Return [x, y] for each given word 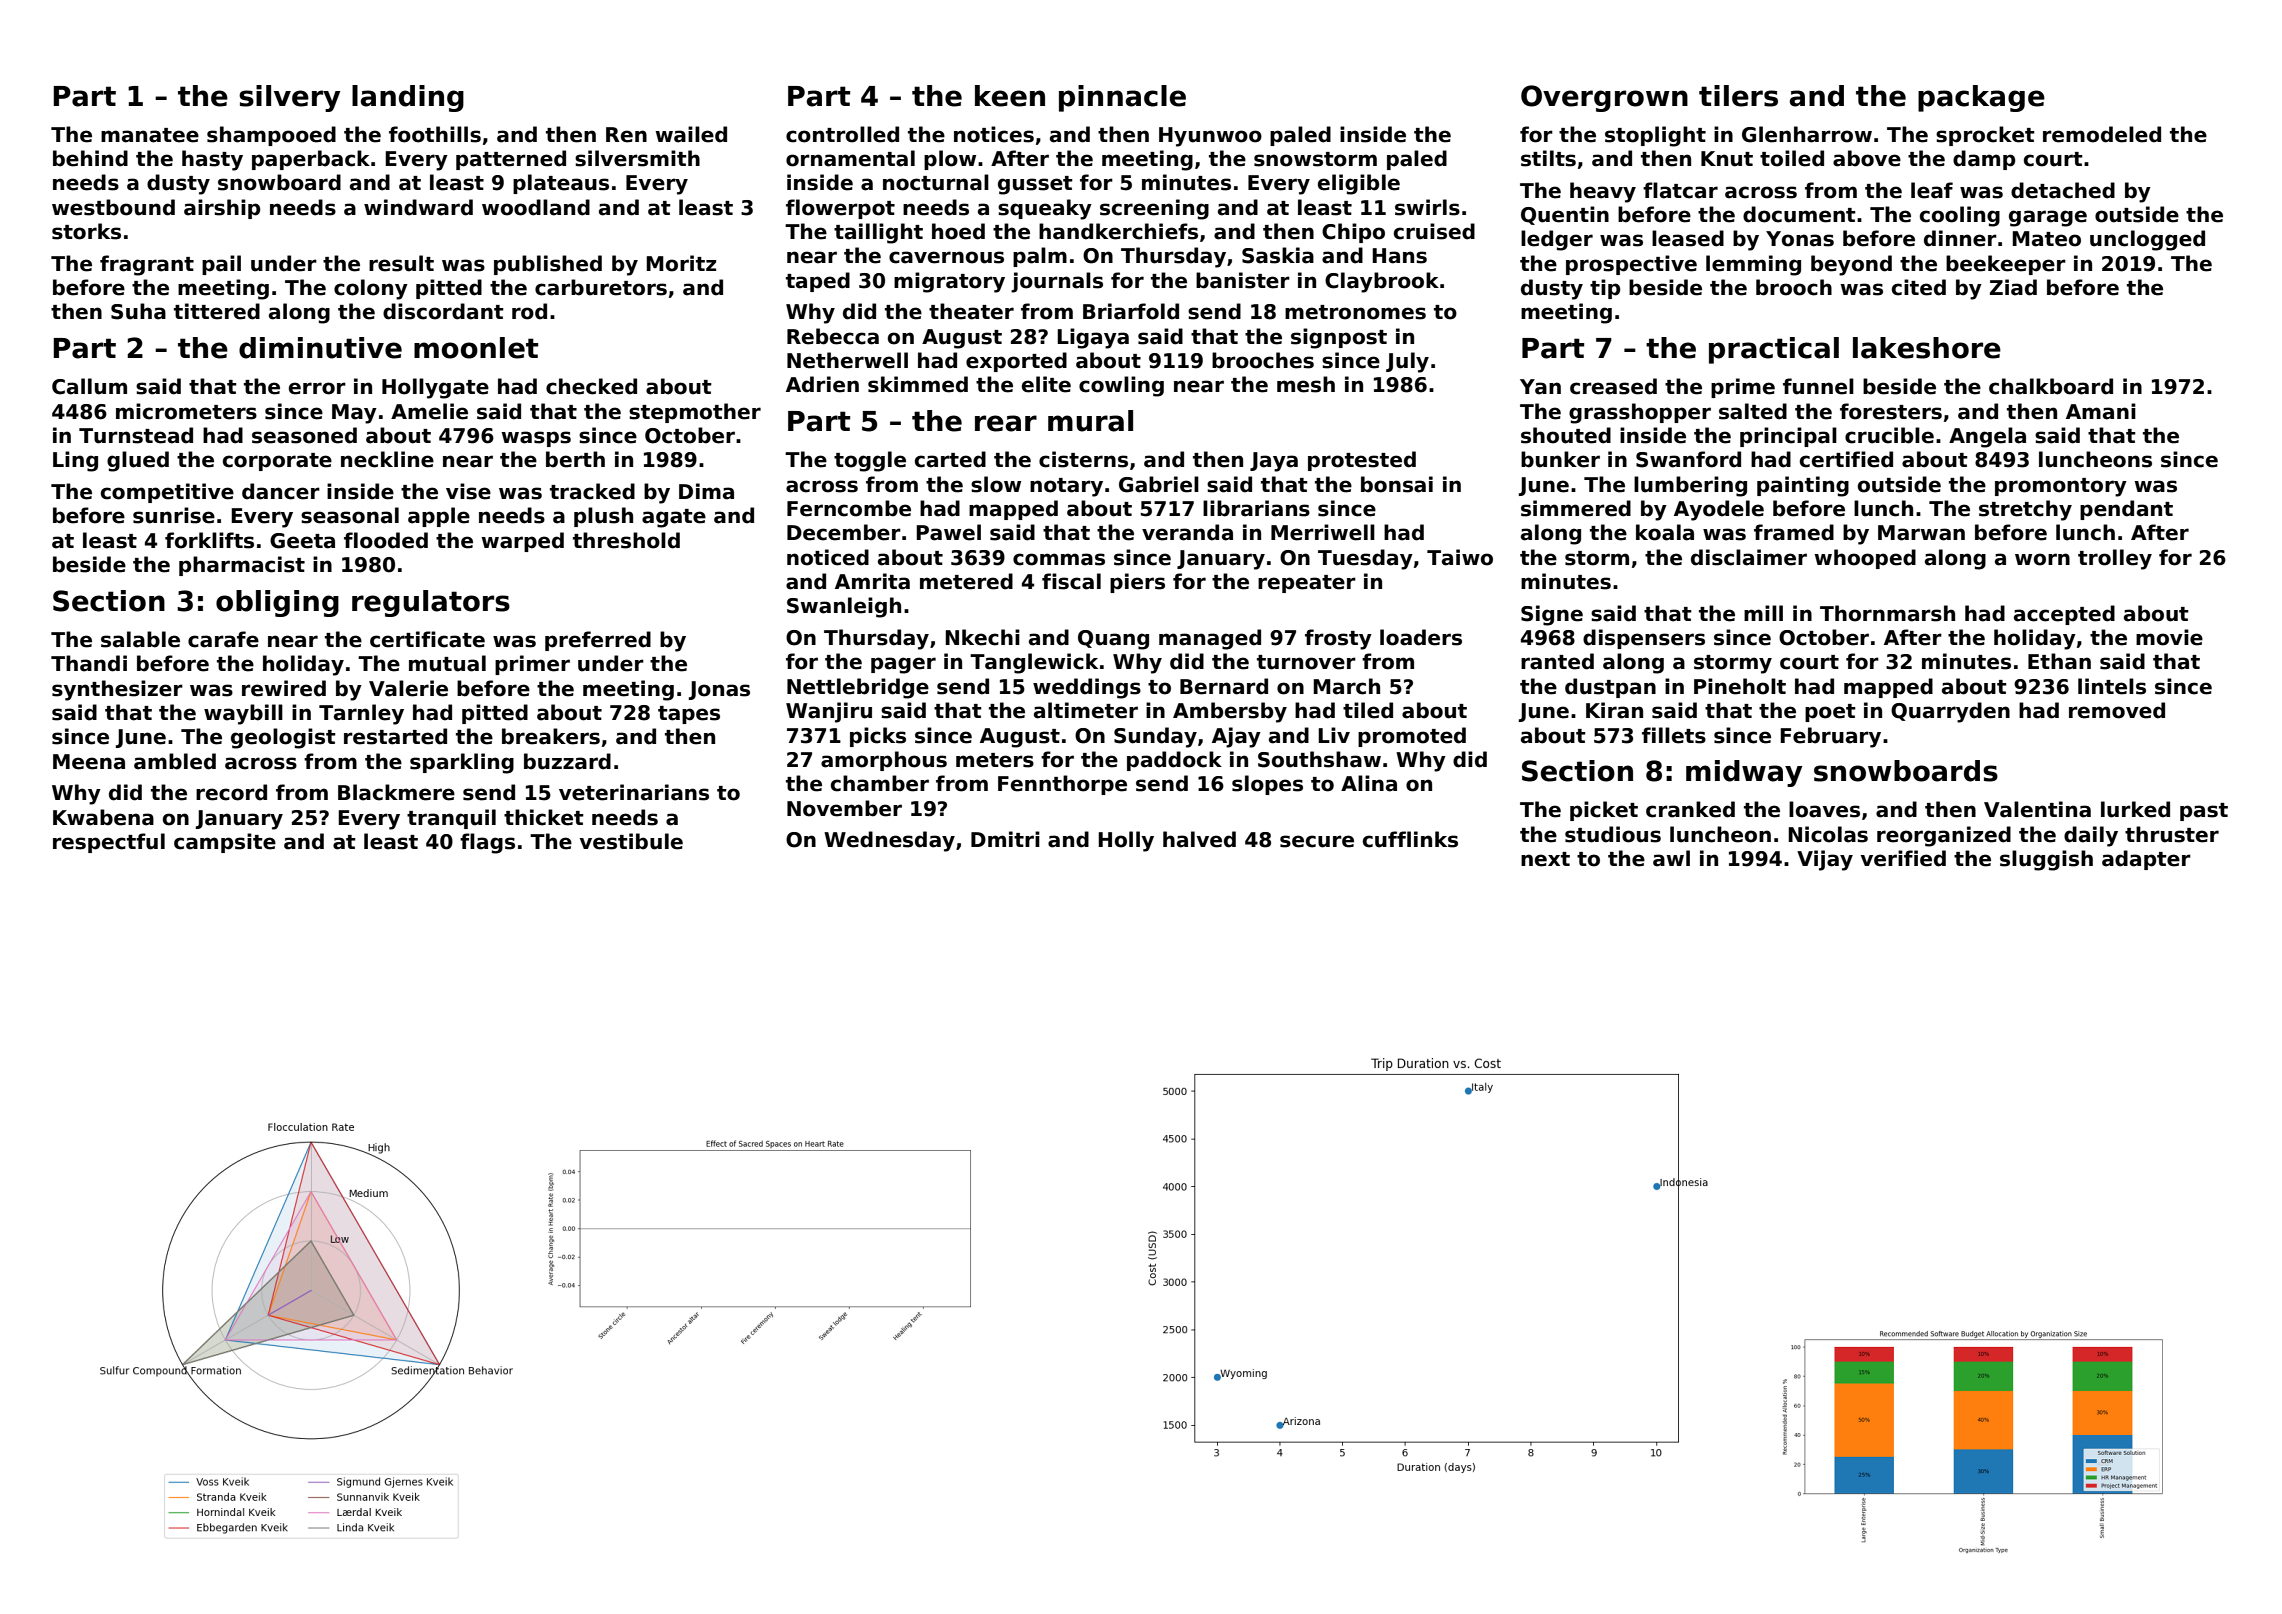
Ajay [1236, 737]
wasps [536, 439]
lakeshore [1927, 348]
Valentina [2037, 809]
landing [408, 98]
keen [1010, 96]
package [1981, 98]
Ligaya [1093, 338]
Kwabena [103, 817]
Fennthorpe [1062, 785]
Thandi [89, 663]
